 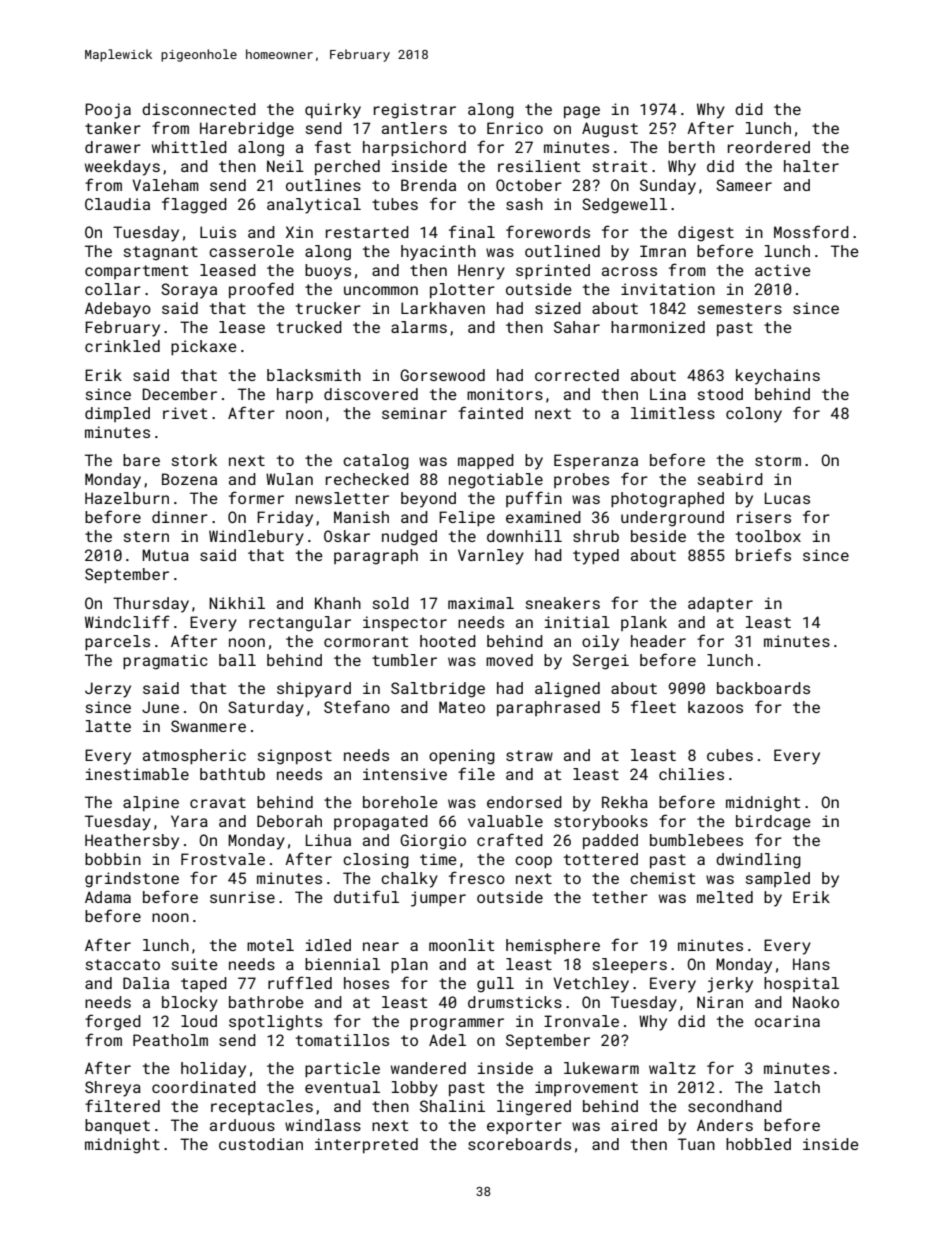 What do you see at coordinates (194, 756) in the page?
I see `atmospheric` at bounding box center [194, 756].
